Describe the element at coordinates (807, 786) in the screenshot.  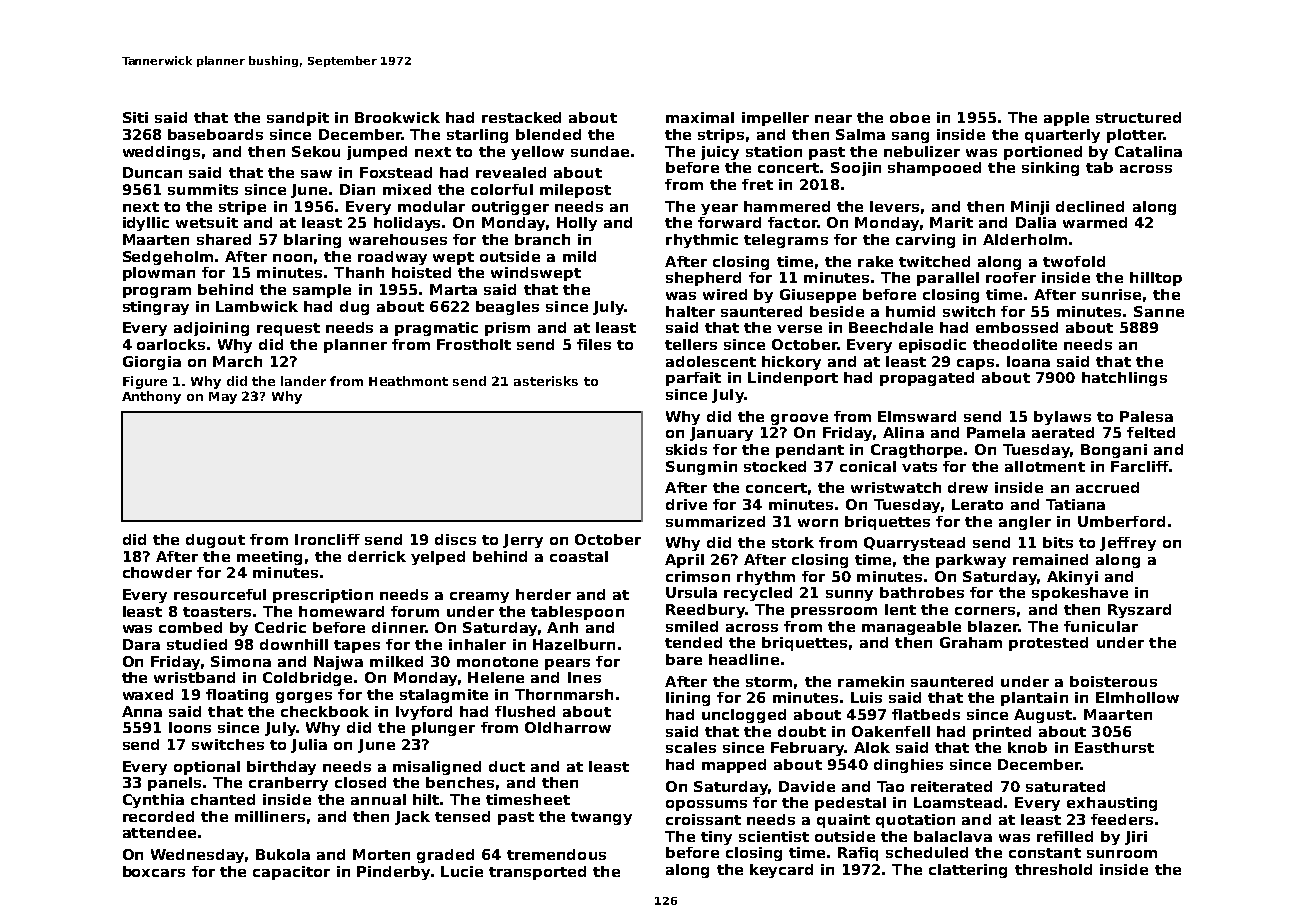
I see `Davide` at that location.
